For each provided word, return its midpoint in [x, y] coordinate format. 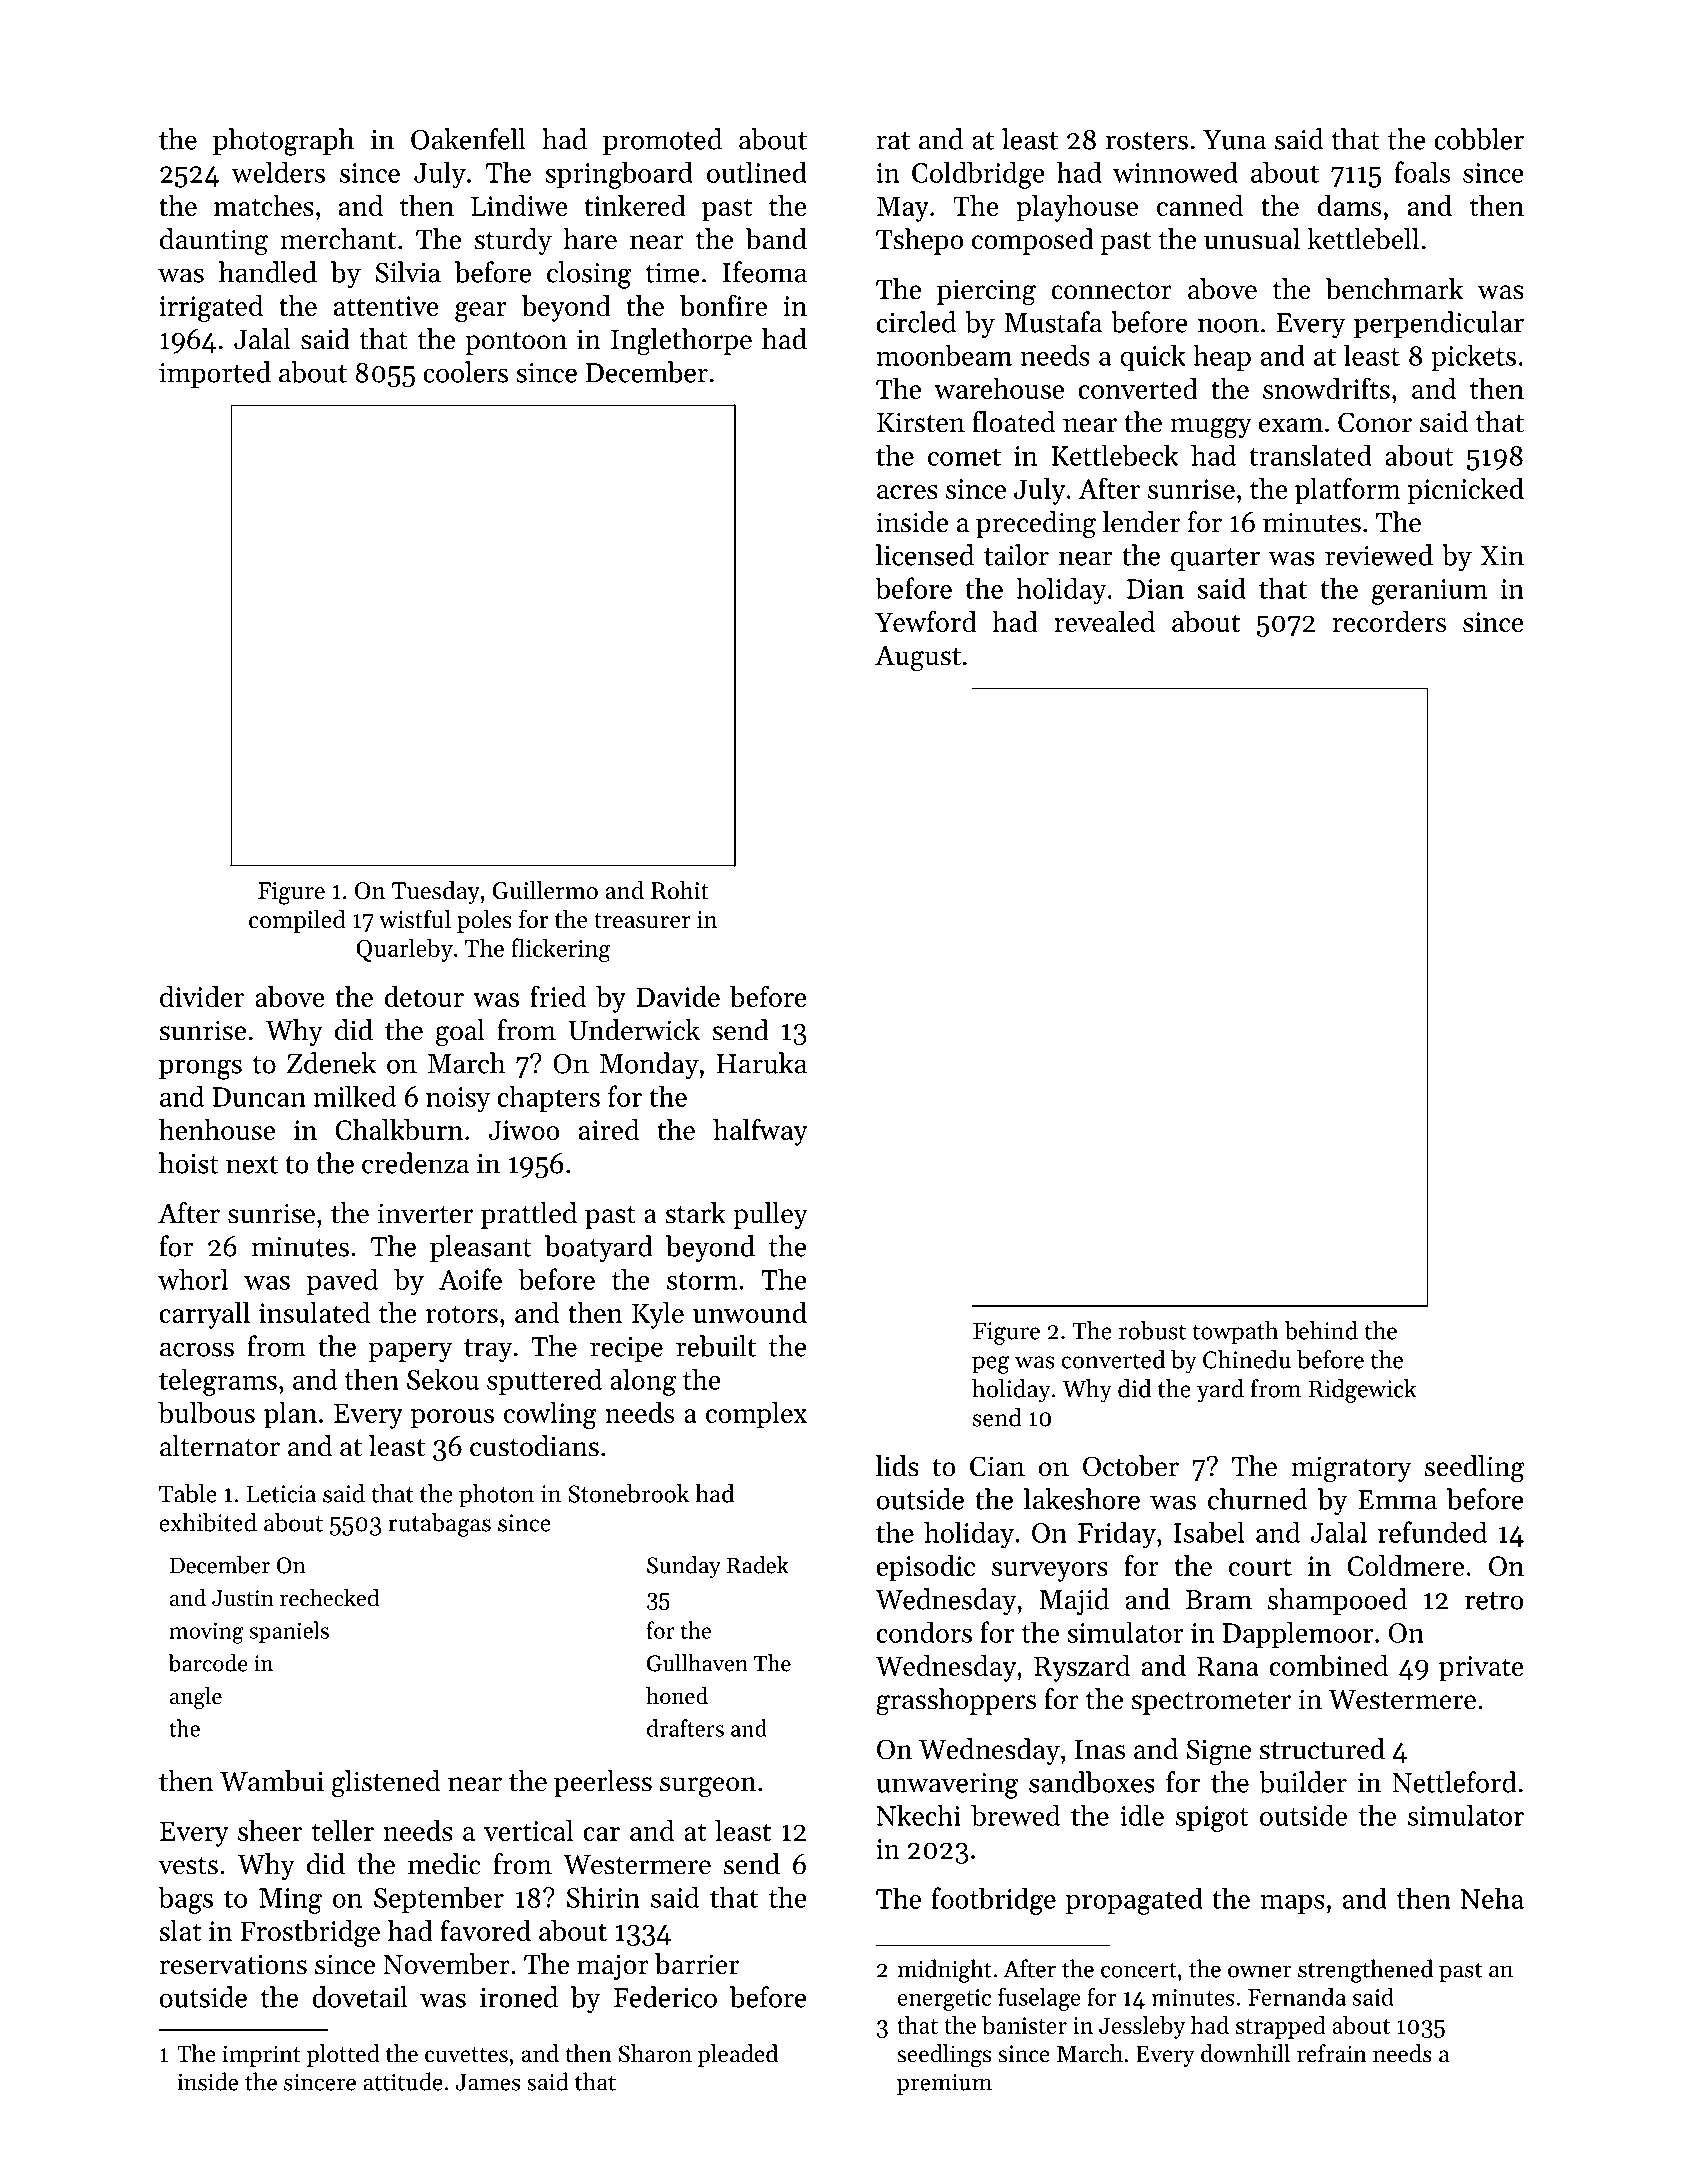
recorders [1389, 621]
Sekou [443, 1379]
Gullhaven [697, 1663]
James [488, 2082]
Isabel [1209, 1532]
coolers [465, 372]
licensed [925, 555]
